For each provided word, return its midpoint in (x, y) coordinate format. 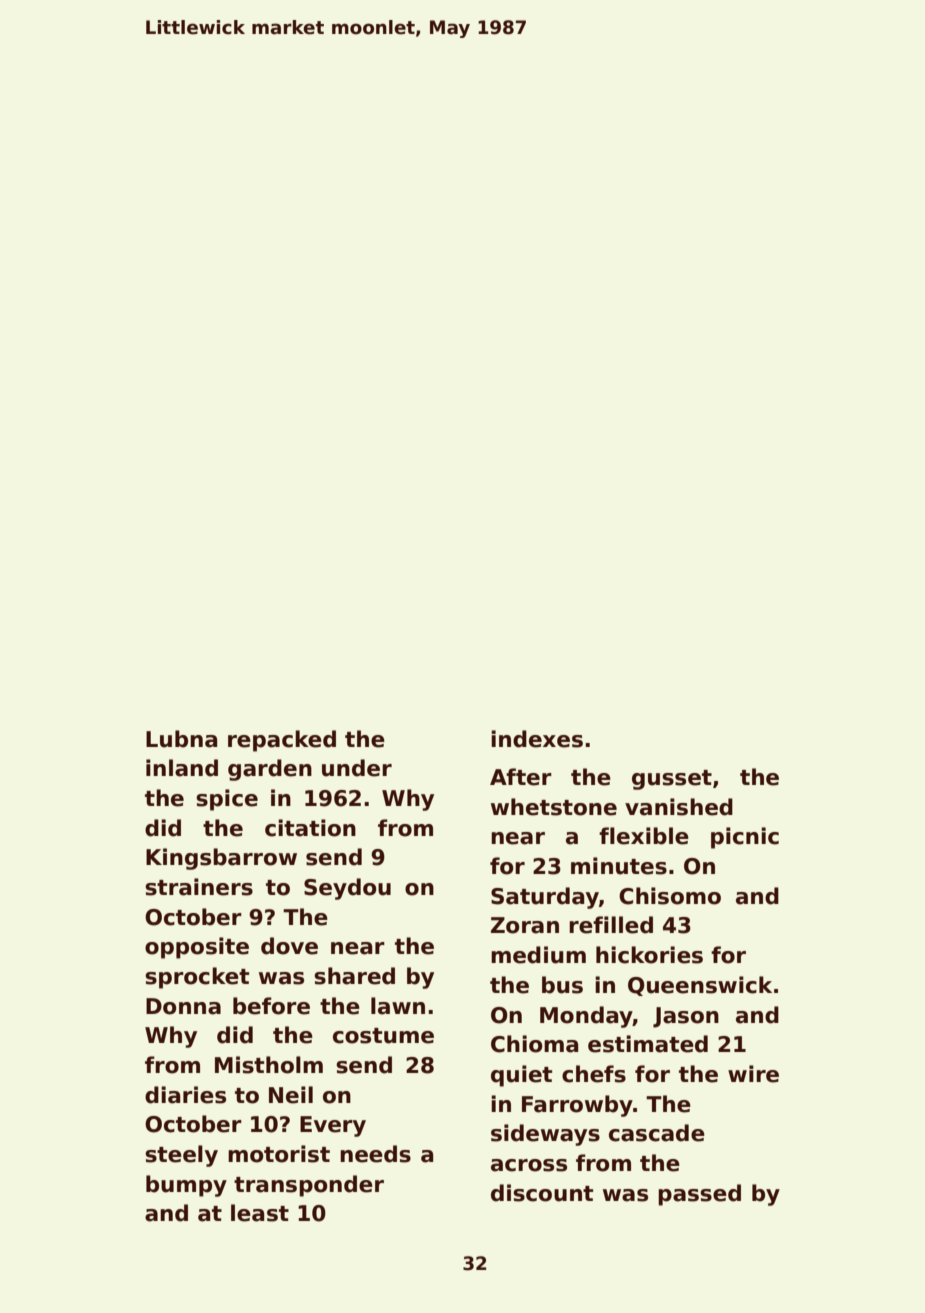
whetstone (554, 807)
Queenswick (700, 986)
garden (270, 770)
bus (562, 985)
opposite (197, 948)
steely (181, 1156)
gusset (672, 780)
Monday (586, 1017)
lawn (398, 1006)
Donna (183, 1006)
